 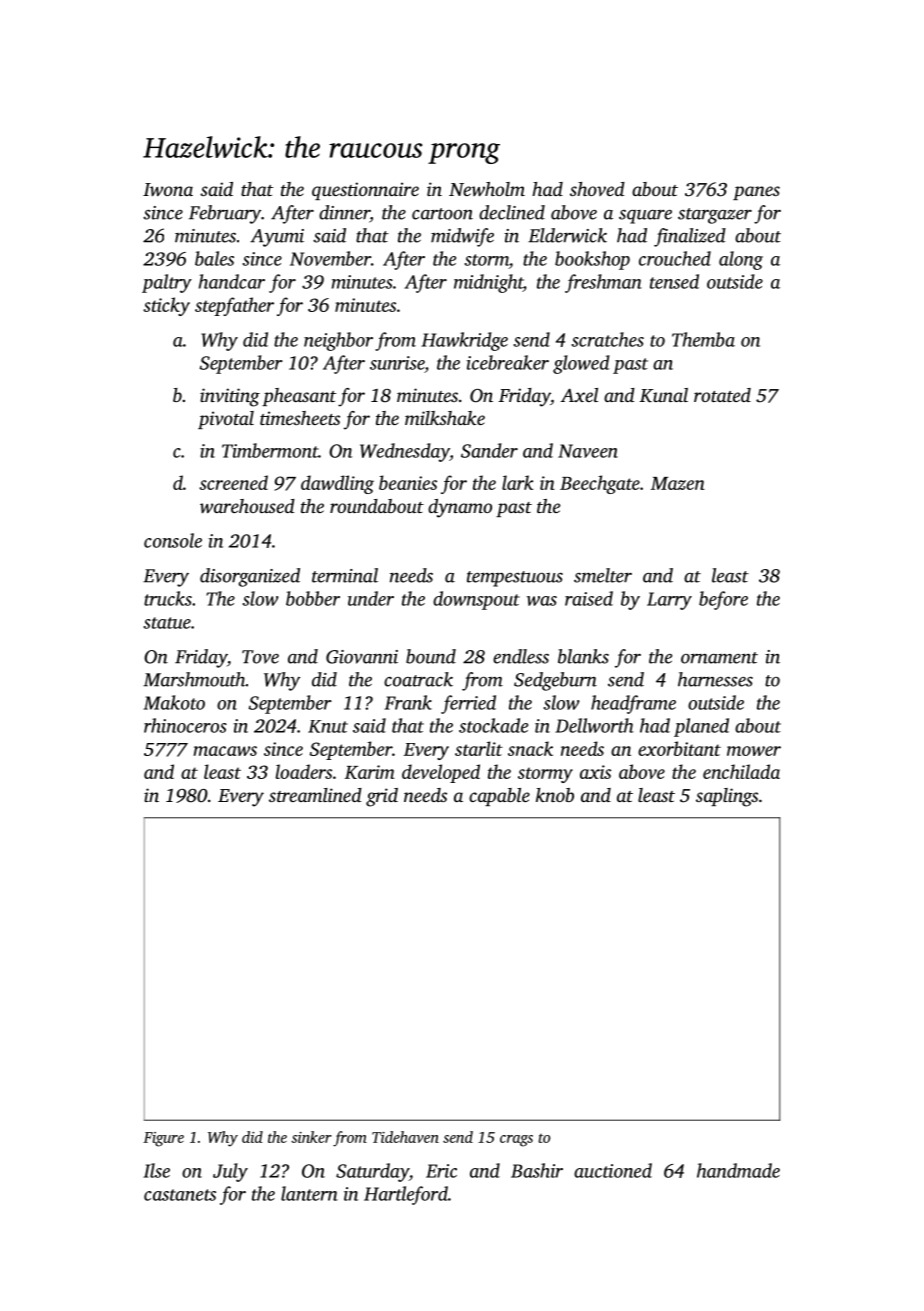 I want to click on Newholm, so click(x=487, y=189).
